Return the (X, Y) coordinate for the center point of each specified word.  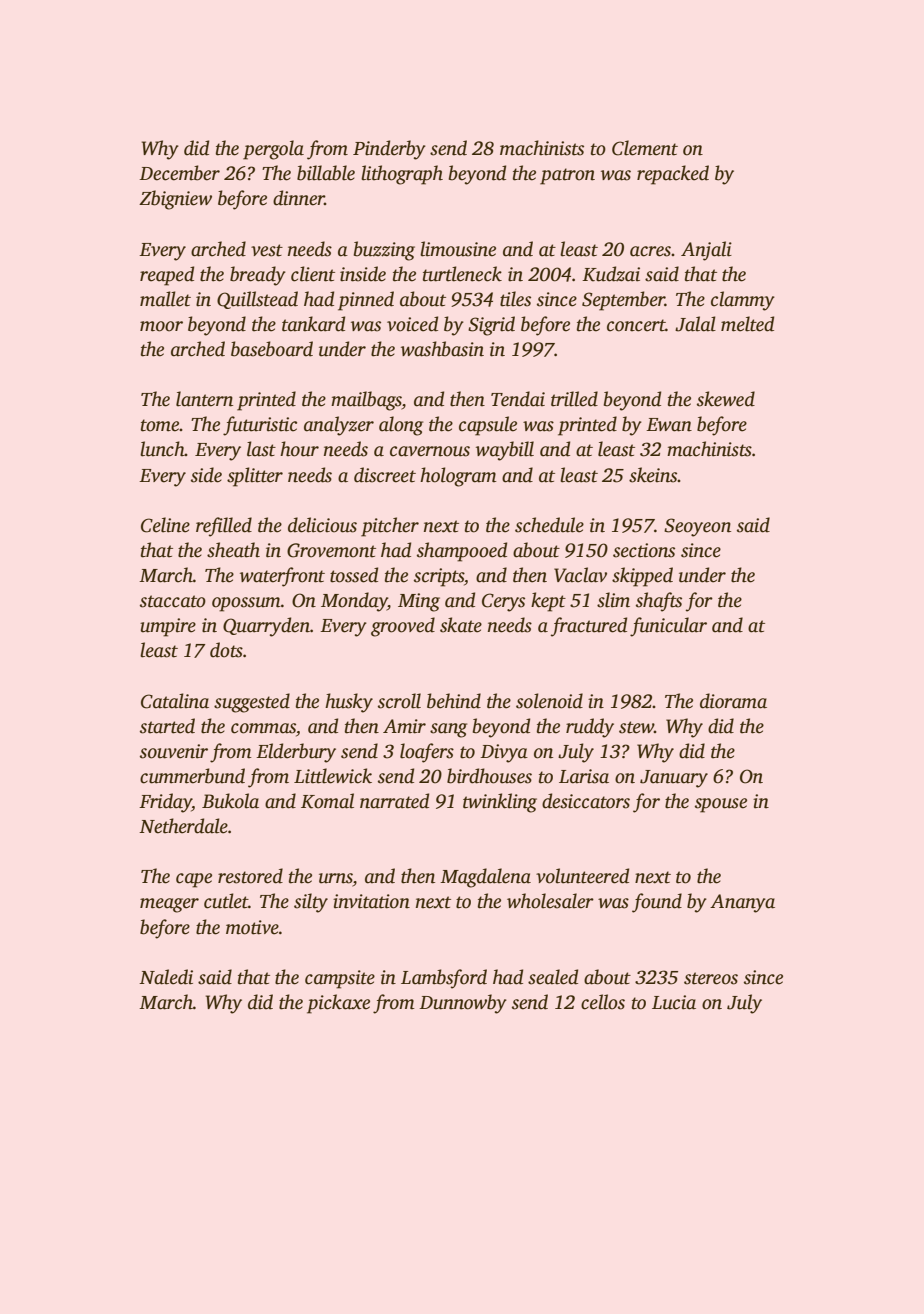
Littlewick (333, 776)
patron (567, 176)
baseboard (272, 349)
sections (644, 550)
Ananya (742, 903)
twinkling (500, 803)
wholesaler (550, 901)
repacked (673, 175)
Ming (419, 602)
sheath (233, 550)
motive (252, 927)
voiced (412, 324)
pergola (273, 150)
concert (636, 325)
